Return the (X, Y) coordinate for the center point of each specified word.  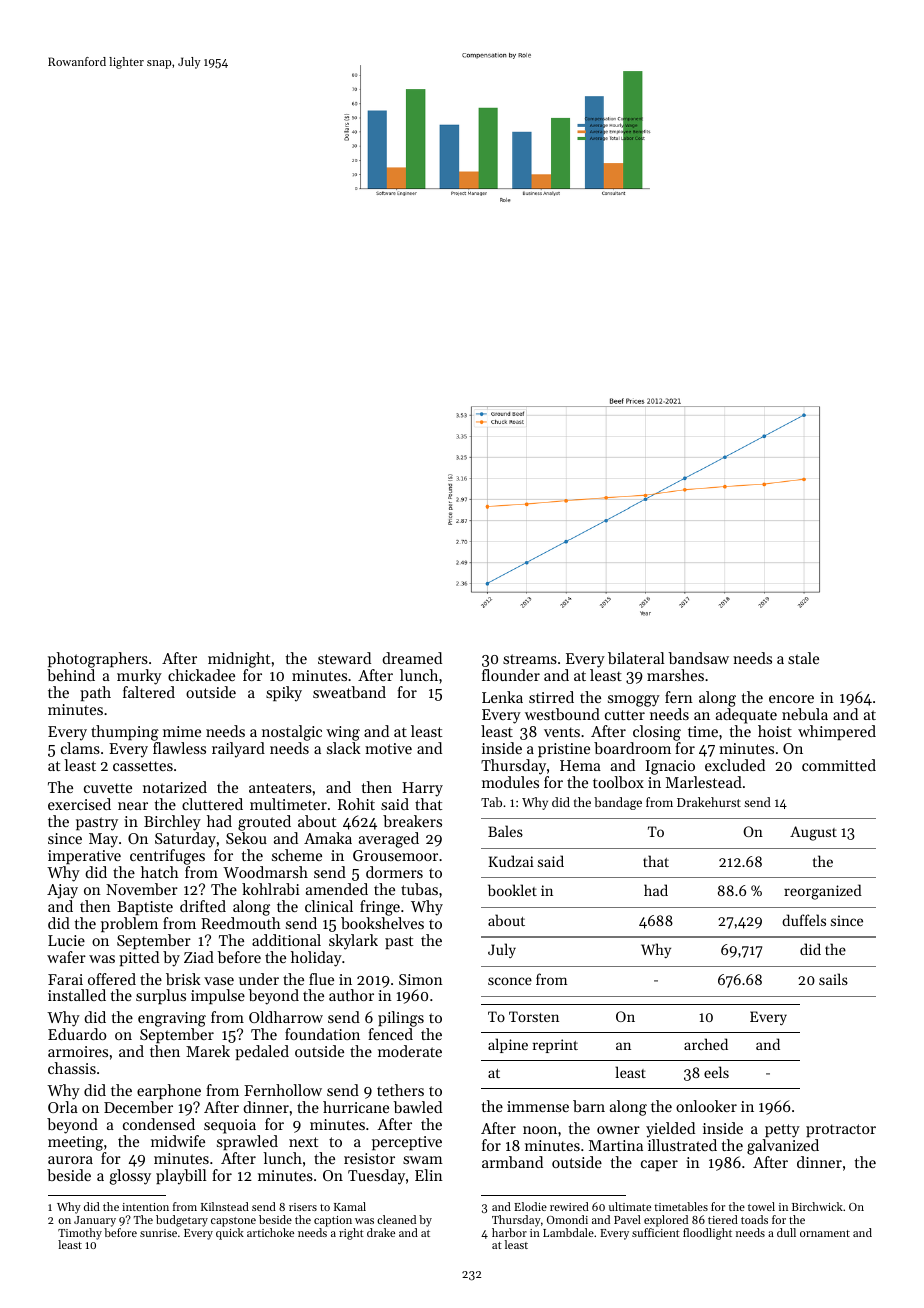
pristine (564, 750)
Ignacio (670, 767)
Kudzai (511, 861)
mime (182, 731)
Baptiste (145, 908)
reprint (555, 1046)
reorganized (823, 892)
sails (833, 979)
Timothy (80, 1234)
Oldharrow (286, 1017)
